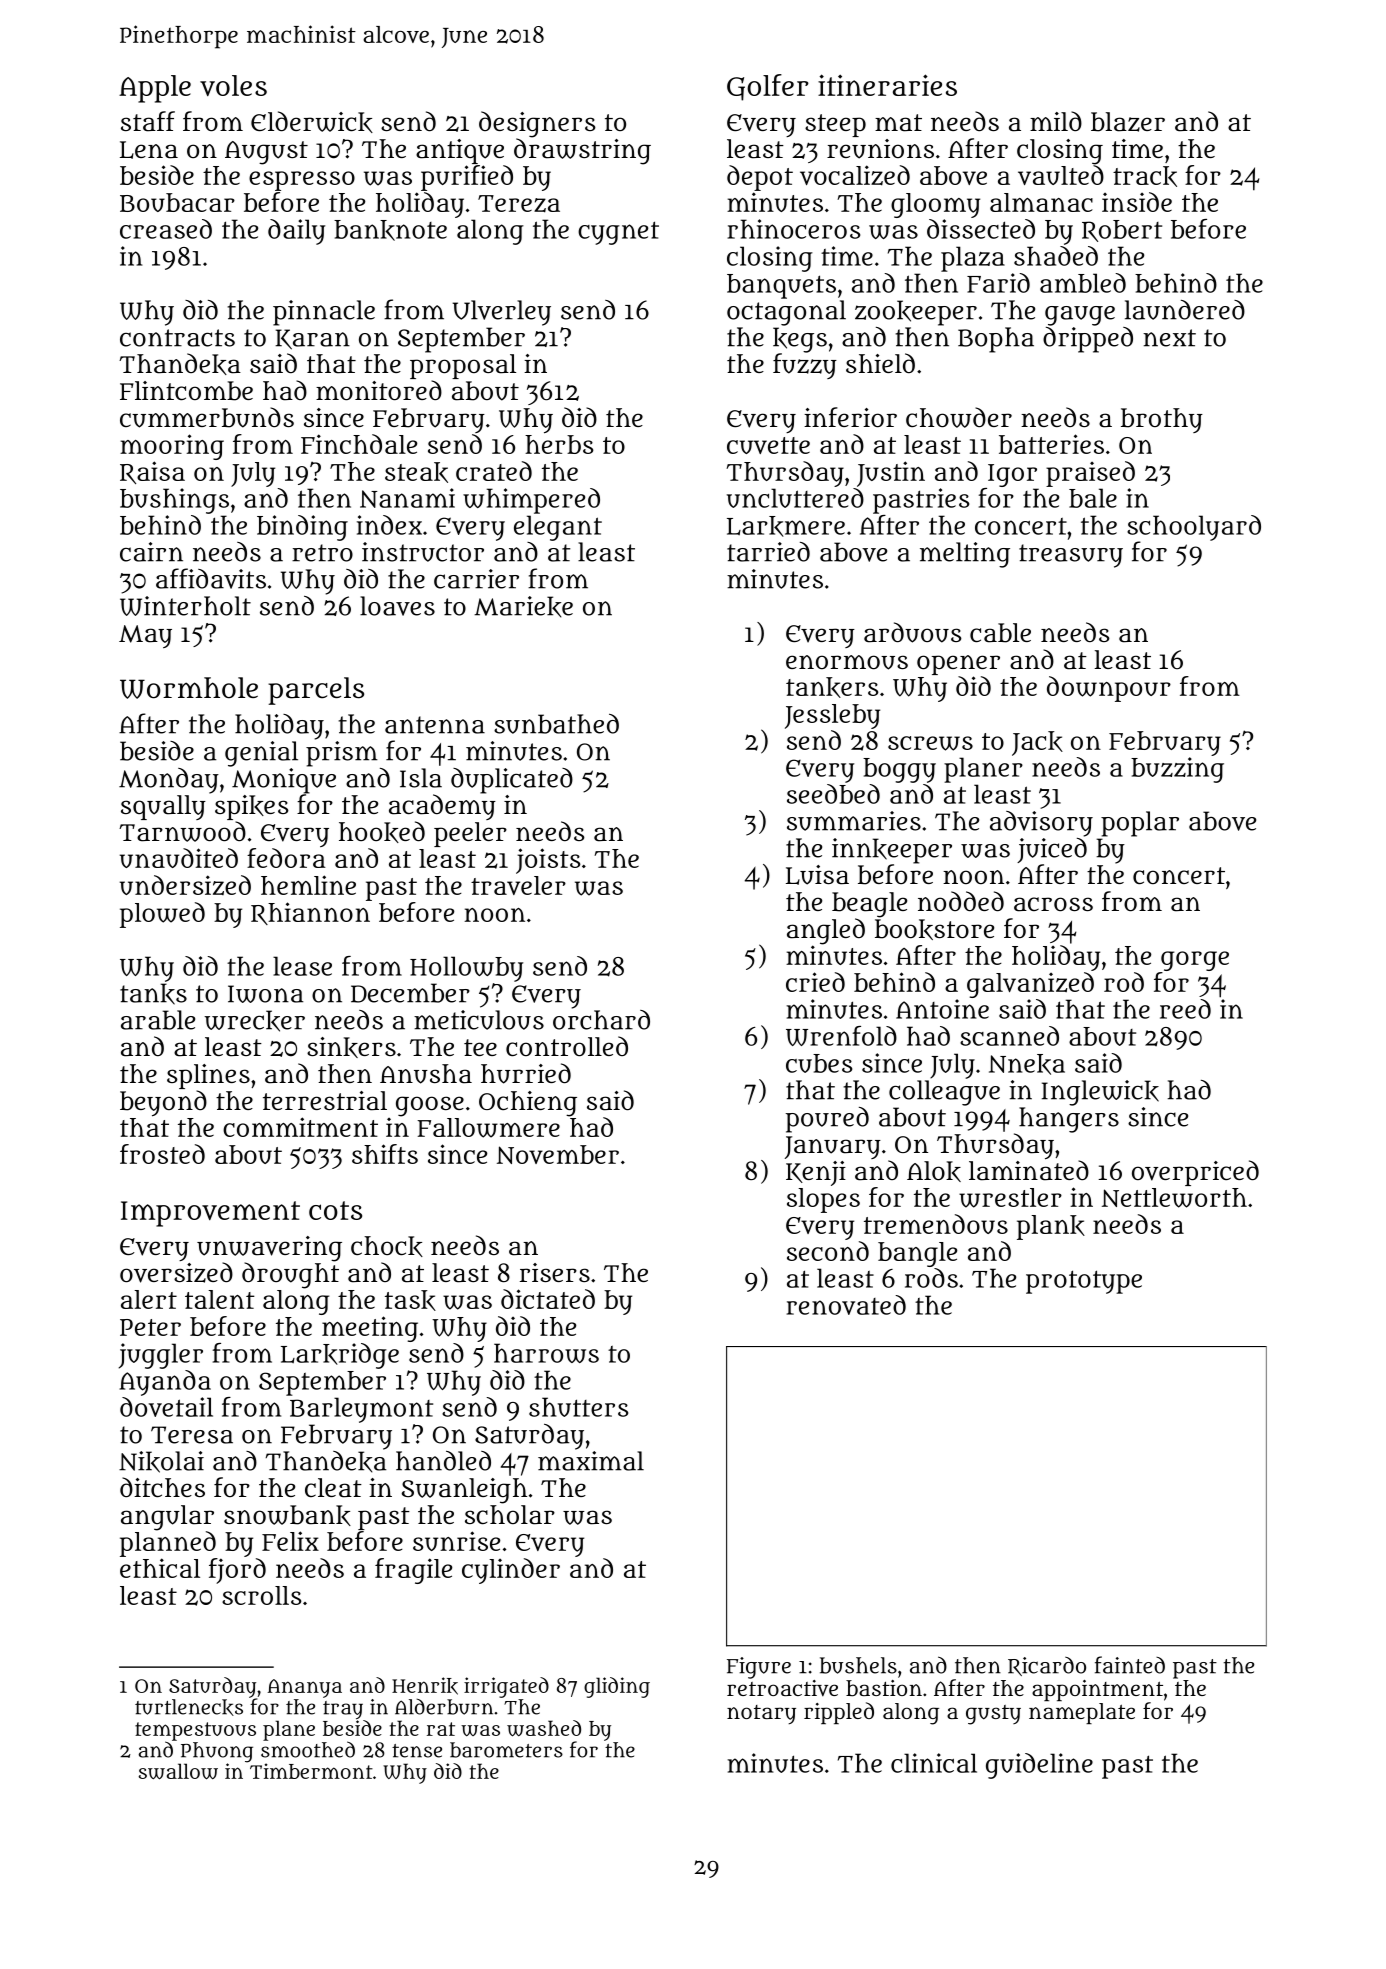 Image resolution: width=1386 pixels, height=1969 pixels. What do you see at coordinates (1130, 1665) in the screenshot?
I see `fainted` at bounding box center [1130, 1665].
